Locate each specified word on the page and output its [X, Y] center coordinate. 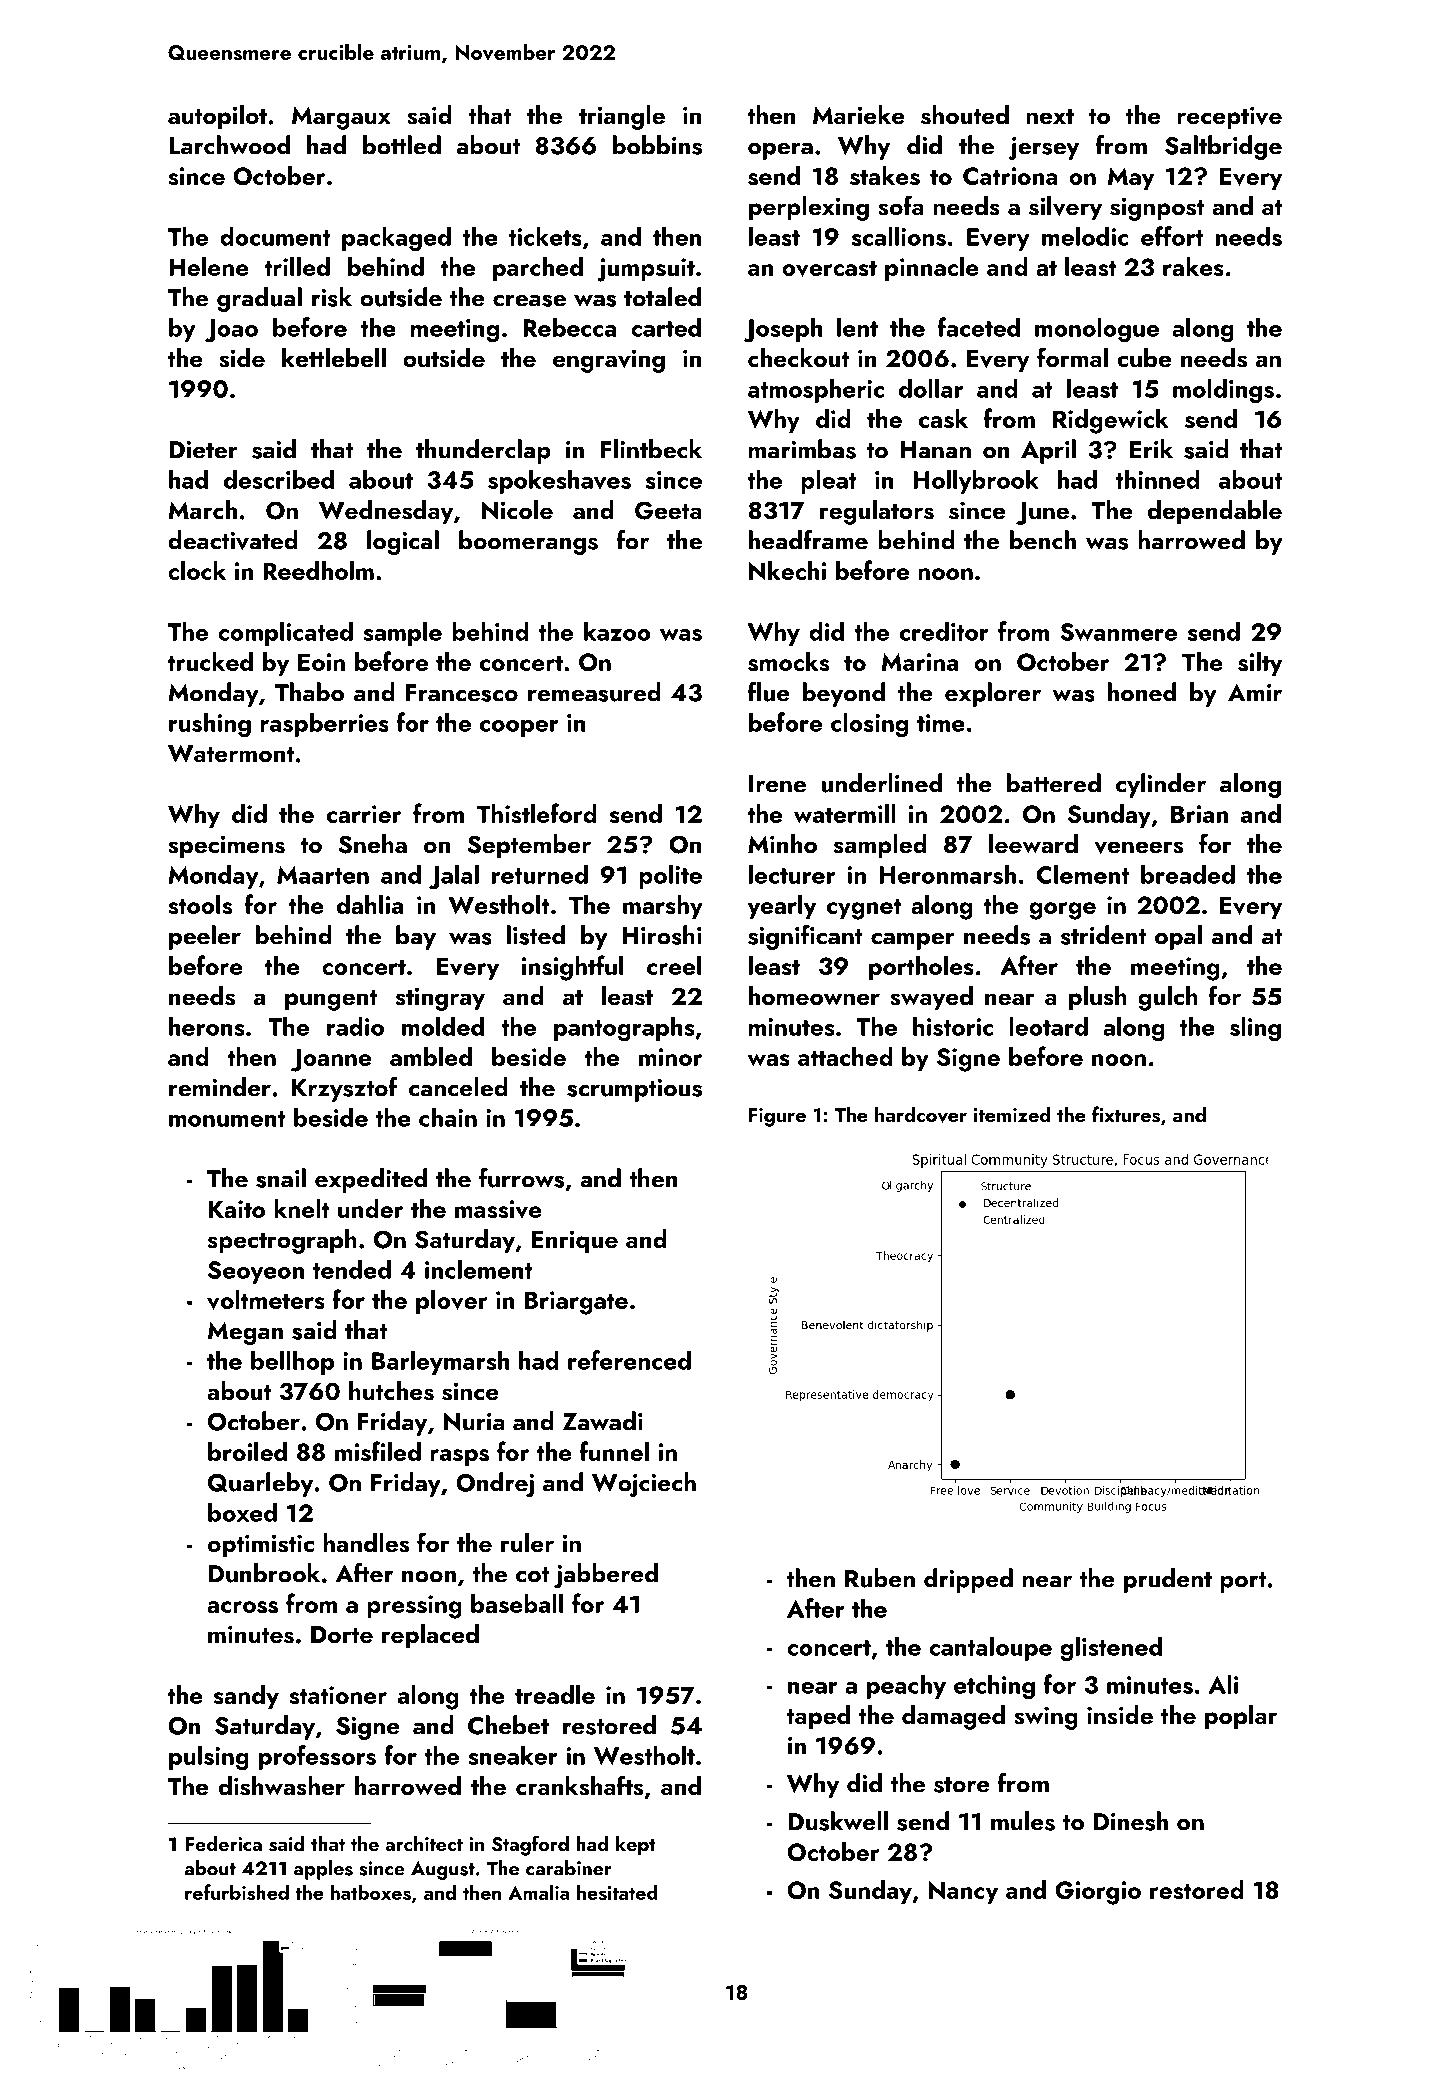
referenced [629, 1360]
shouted [965, 115]
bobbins [657, 145]
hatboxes [371, 1892]
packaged [396, 239]
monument [227, 1119]
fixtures [1126, 1114]
